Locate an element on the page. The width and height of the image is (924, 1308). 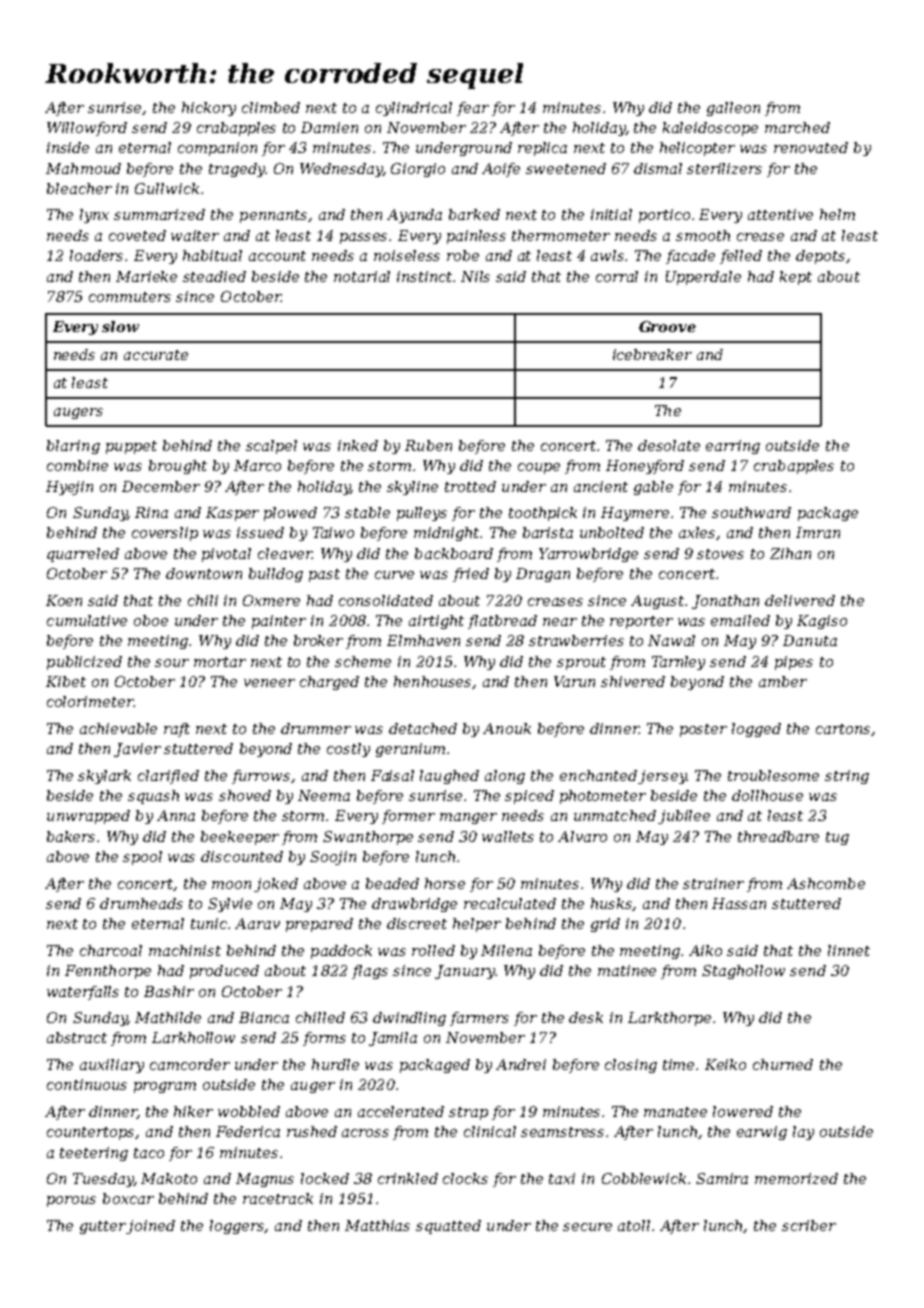
emailed is located at coordinates (740, 620).
